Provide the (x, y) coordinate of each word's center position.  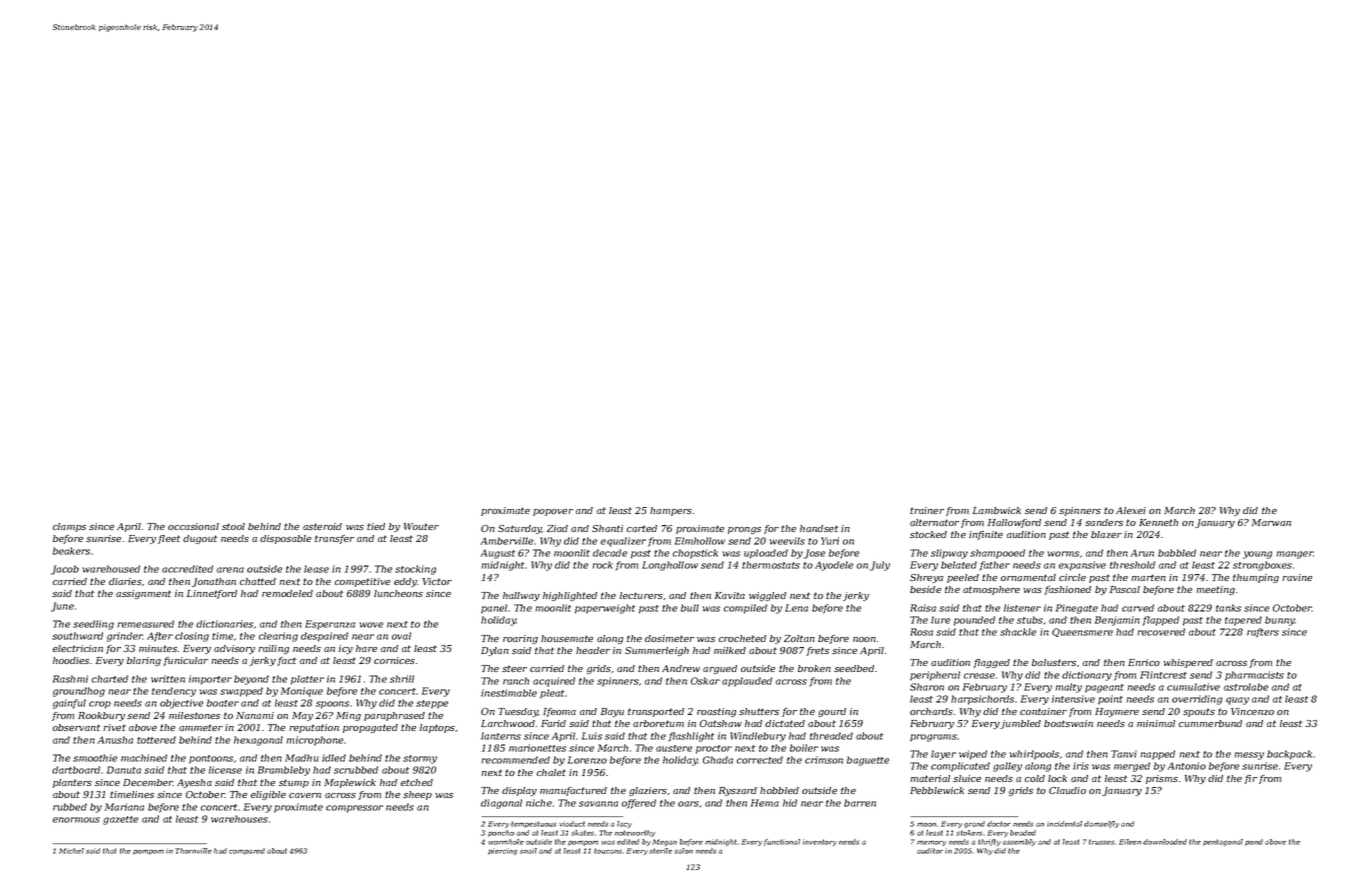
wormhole (506, 842)
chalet (551, 772)
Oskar (705, 681)
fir (1250, 779)
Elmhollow (700, 541)
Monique (302, 692)
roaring (520, 639)
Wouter (421, 526)
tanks (1228, 608)
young (1257, 555)
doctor (999, 824)
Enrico (1144, 662)
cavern (305, 795)
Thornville (193, 851)
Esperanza (330, 625)
